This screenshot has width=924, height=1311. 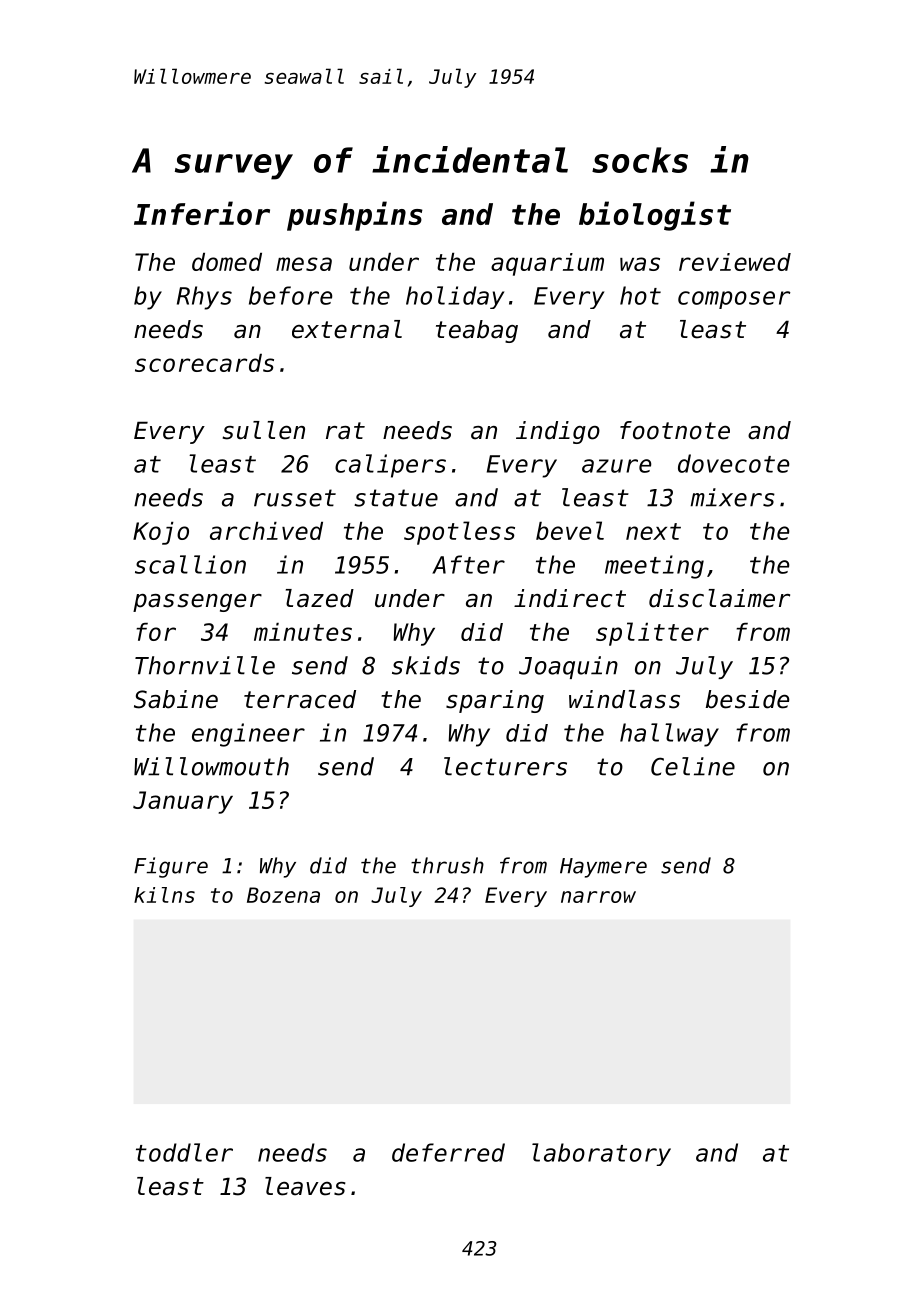 What do you see at coordinates (653, 531) in the screenshot?
I see `next` at bounding box center [653, 531].
